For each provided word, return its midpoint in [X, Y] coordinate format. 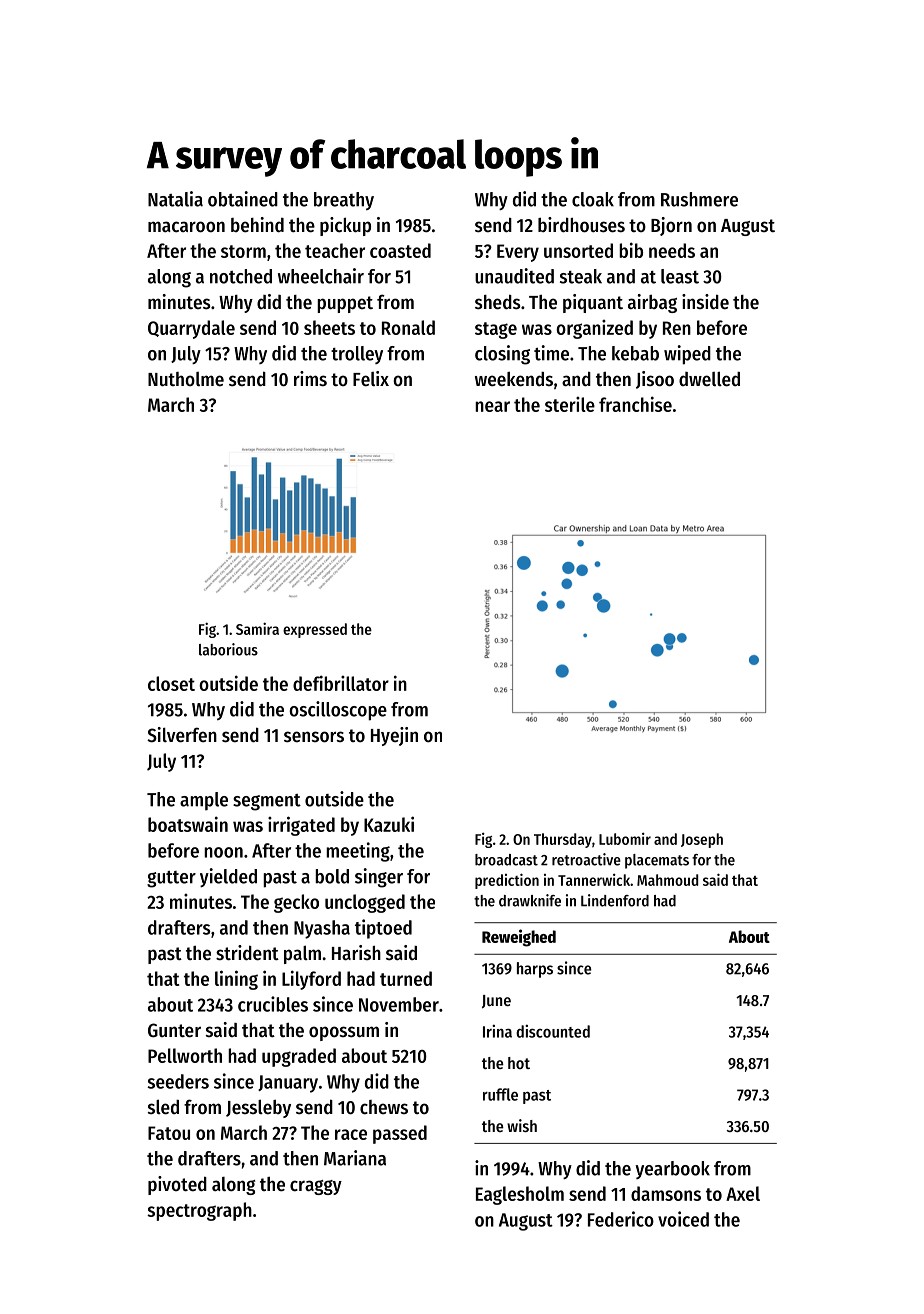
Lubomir [625, 838]
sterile [570, 404]
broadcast [506, 860]
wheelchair [321, 276]
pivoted [177, 1185]
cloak [593, 199]
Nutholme [186, 379]
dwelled [709, 379]
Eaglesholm [520, 1195]
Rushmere [699, 199]
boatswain [188, 824]
